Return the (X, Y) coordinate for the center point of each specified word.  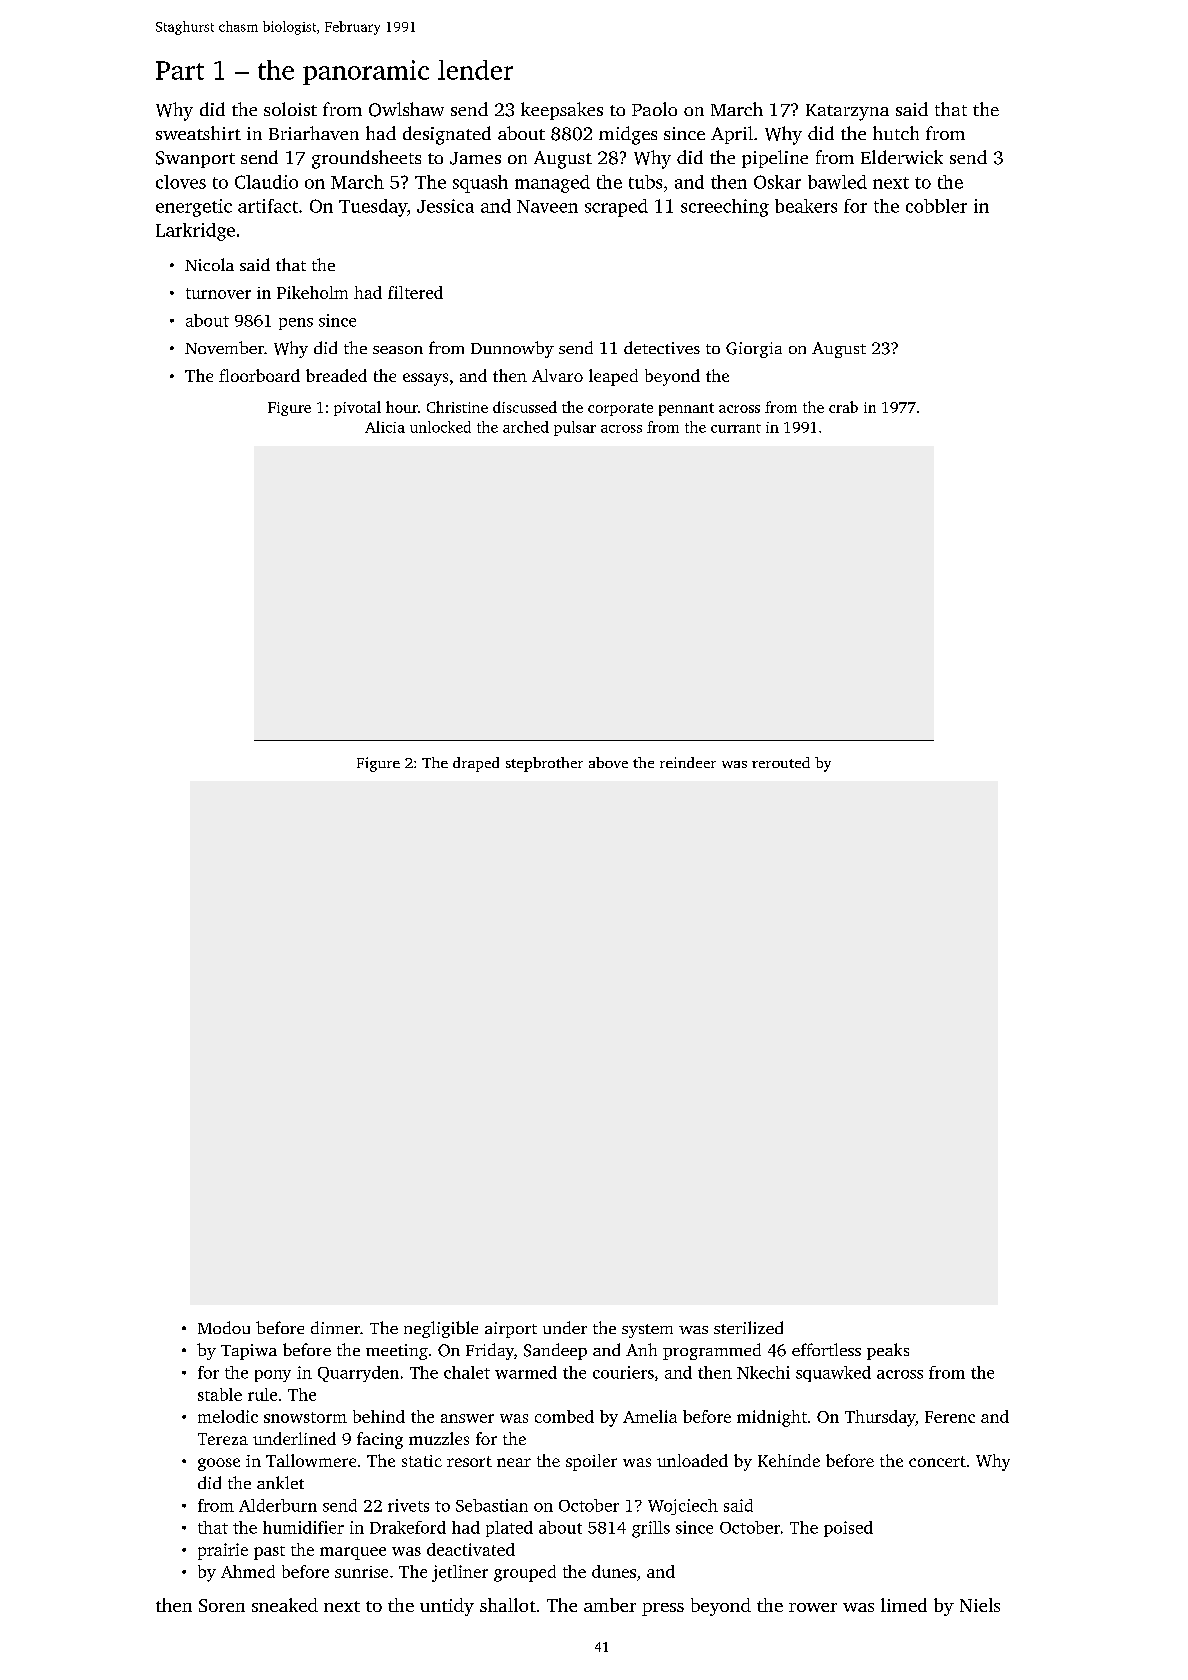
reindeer (688, 762)
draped (476, 764)
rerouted (781, 762)
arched (526, 427)
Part (180, 70)
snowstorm (305, 1417)
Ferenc (950, 1417)
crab (843, 407)
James (475, 158)
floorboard (259, 375)
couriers (623, 1372)
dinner (335, 1327)
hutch (896, 133)
